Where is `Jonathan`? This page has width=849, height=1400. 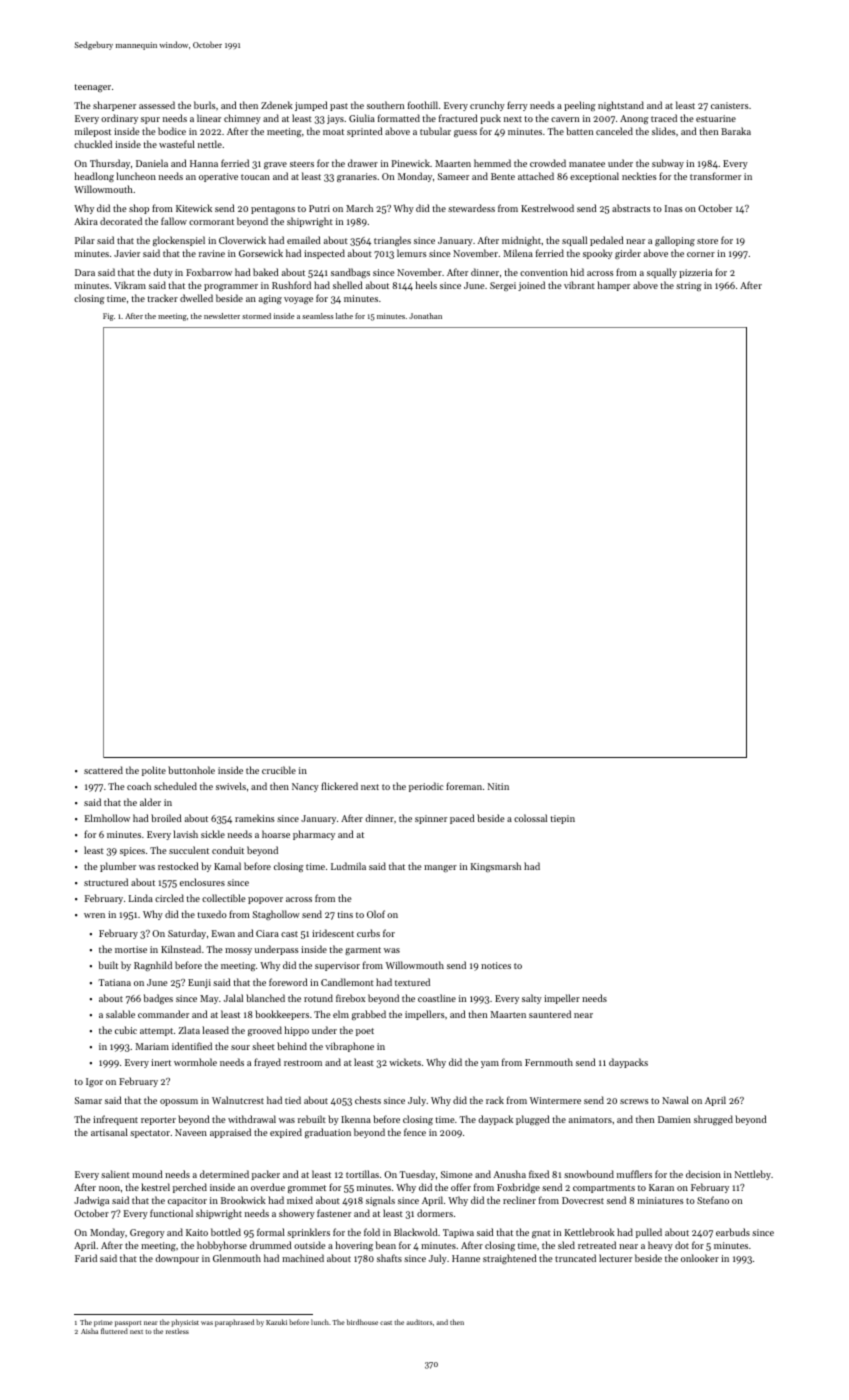 Jonathan is located at coordinates (425, 316).
